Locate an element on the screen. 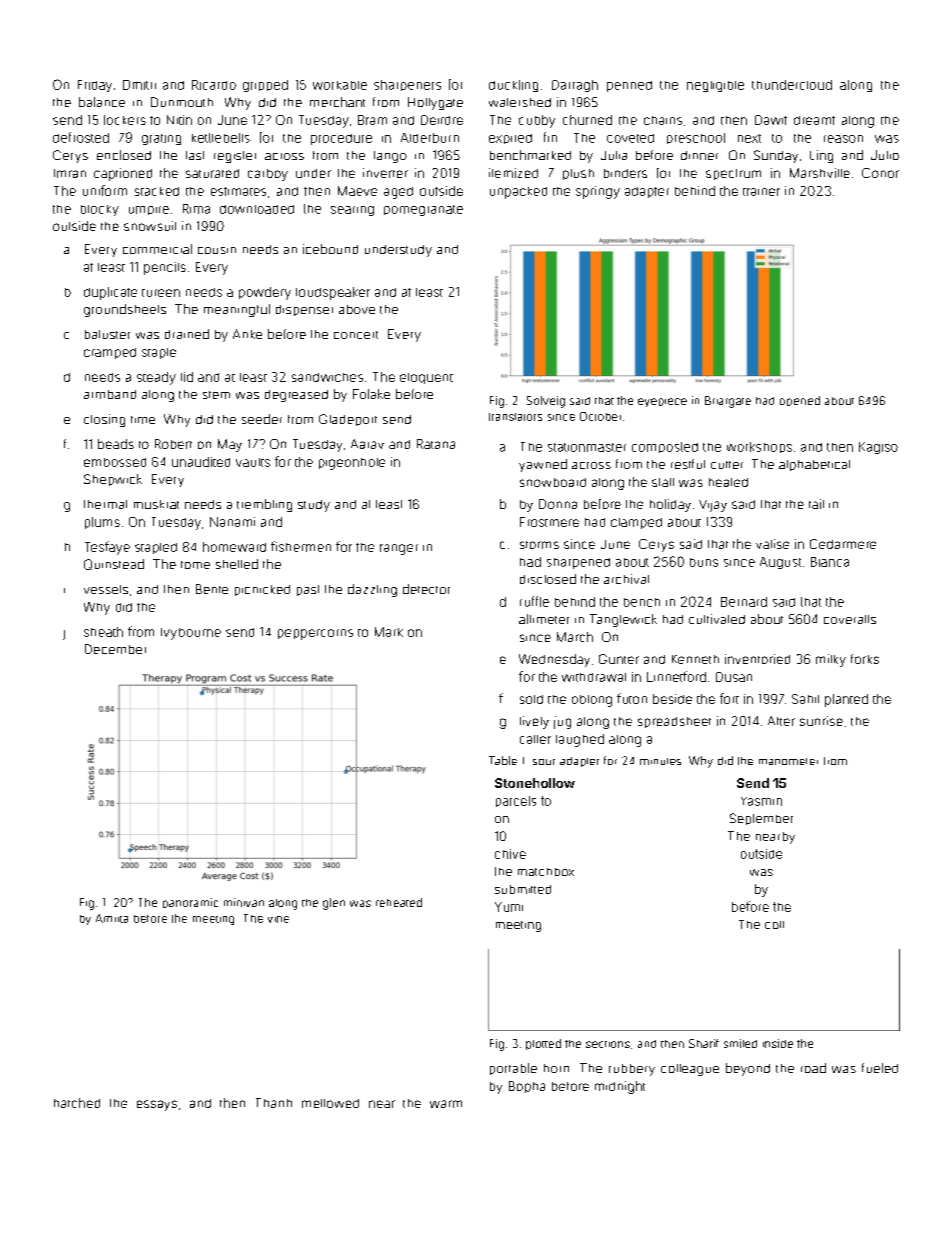  last is located at coordinates (195, 155).
